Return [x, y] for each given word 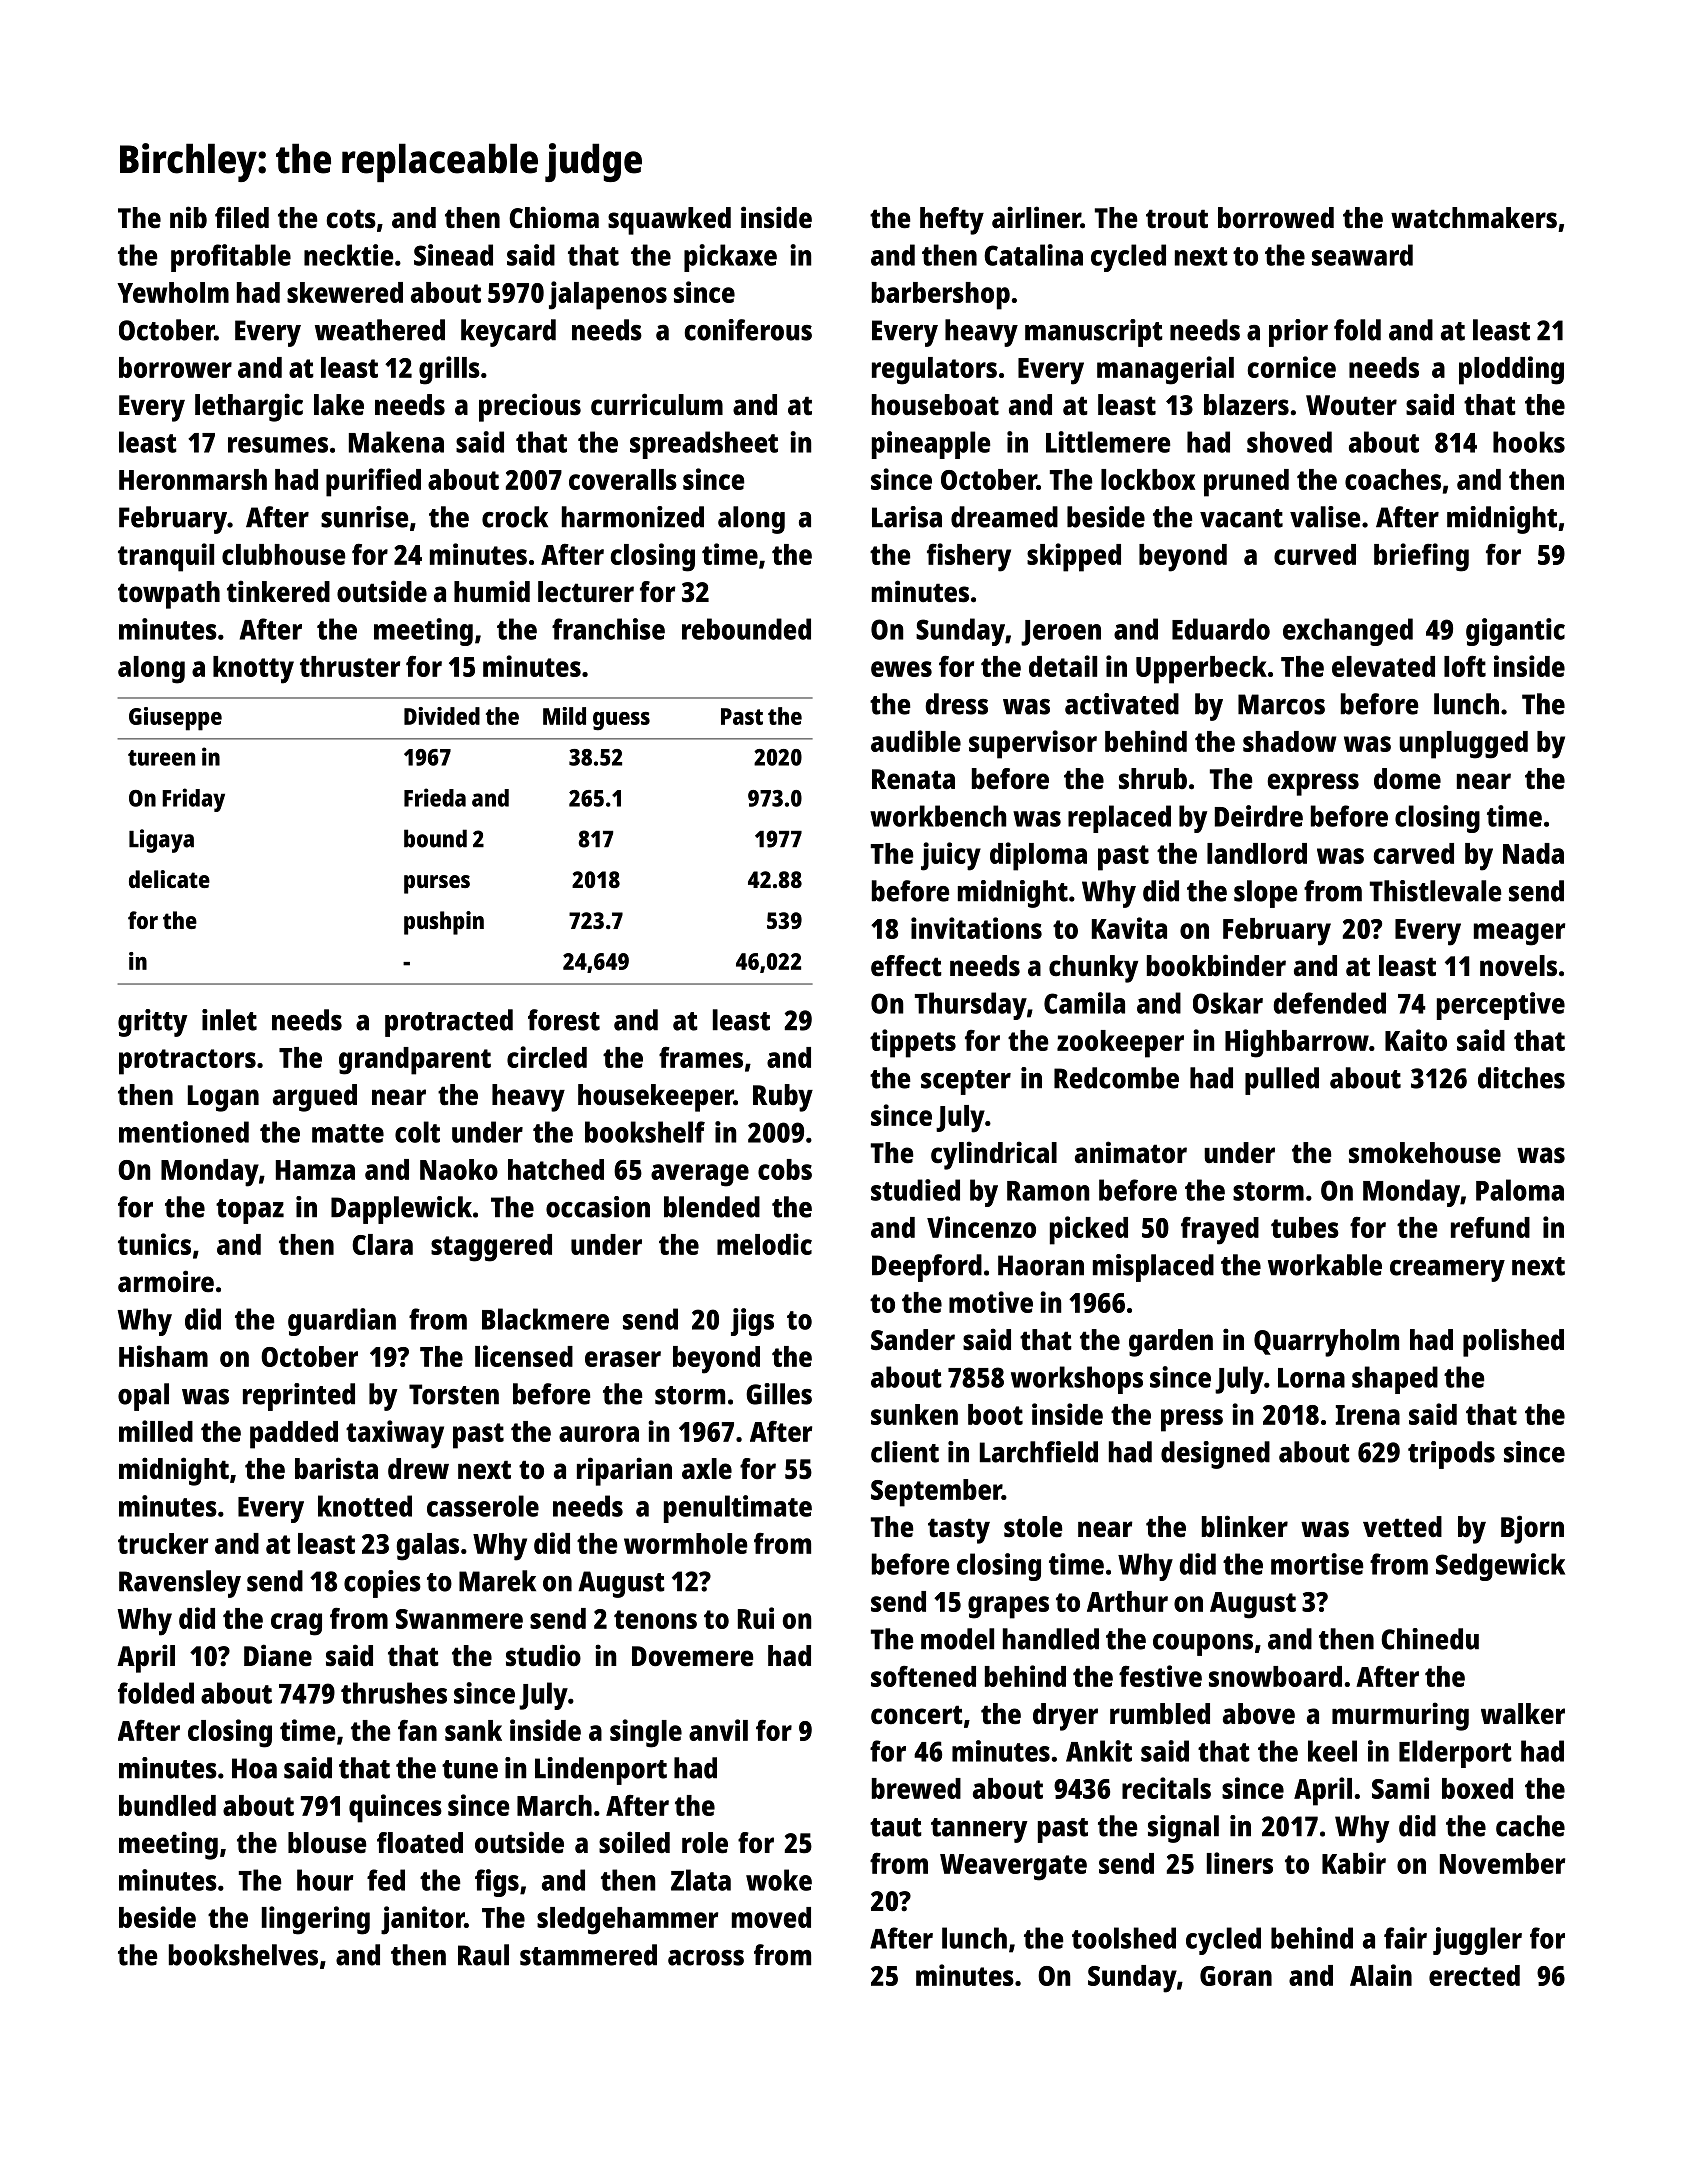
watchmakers [1474, 218]
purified [373, 482]
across [706, 1958]
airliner [1036, 217]
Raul [483, 1955]
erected [1474, 1975]
